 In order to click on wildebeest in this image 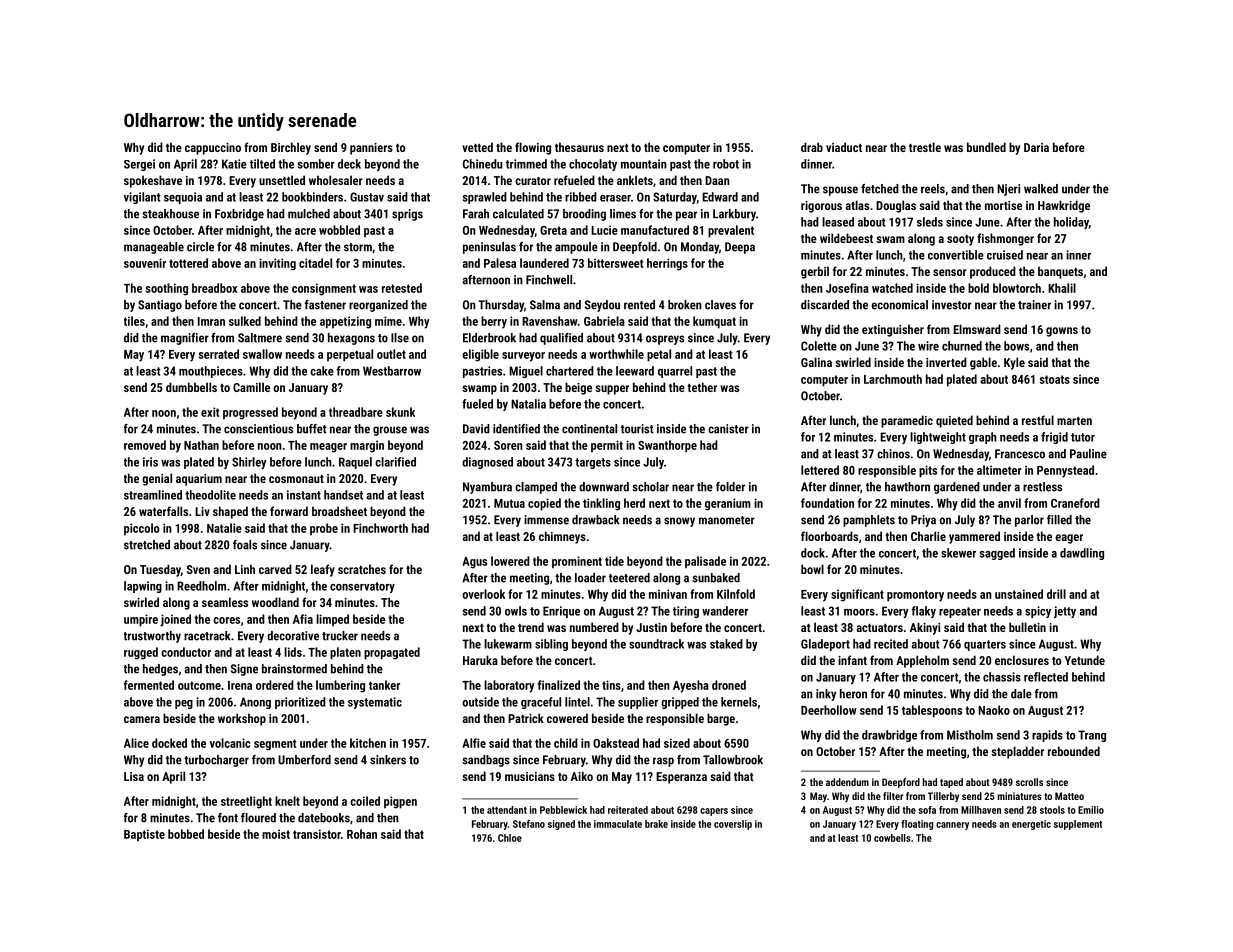, I will do `click(846, 238)`.
